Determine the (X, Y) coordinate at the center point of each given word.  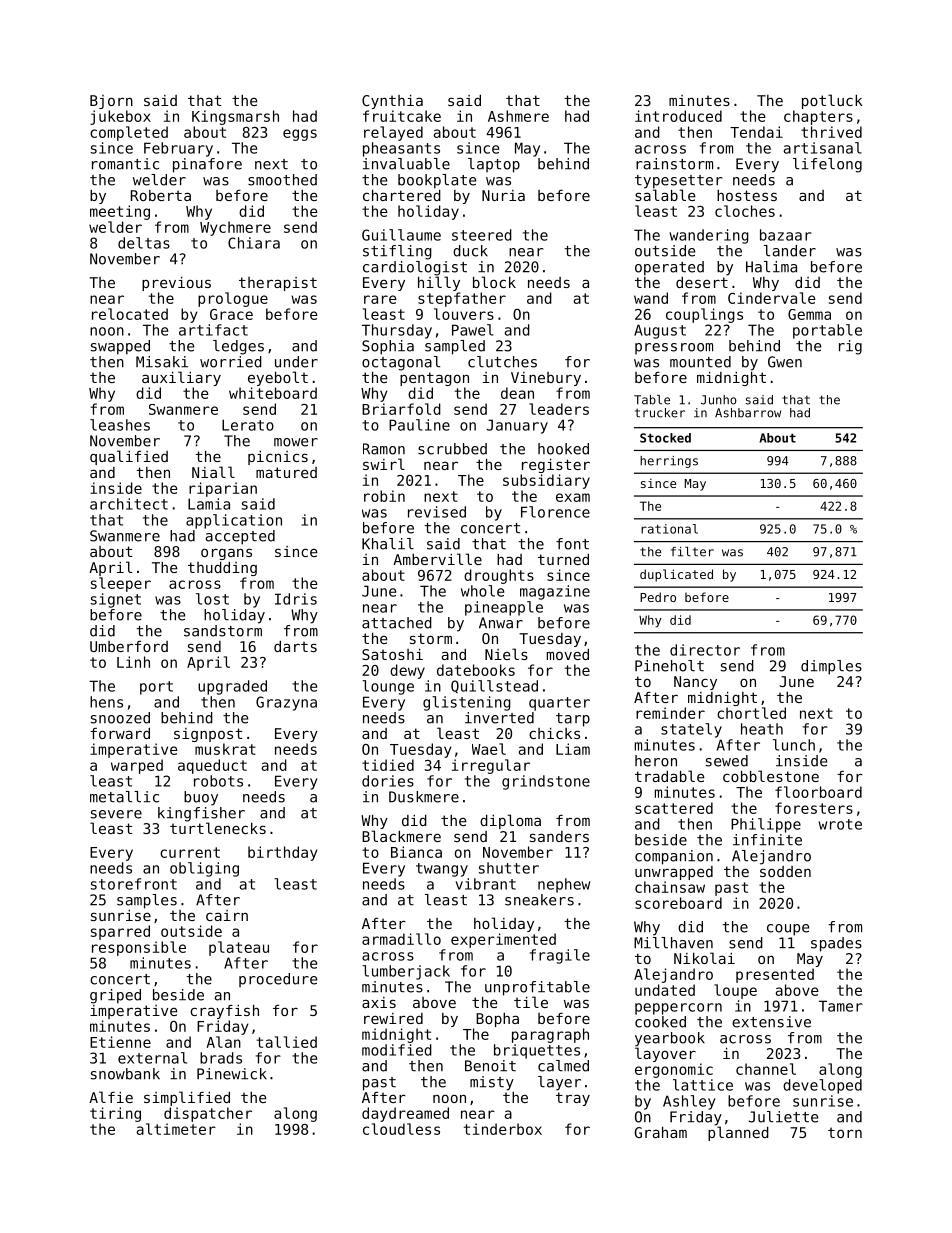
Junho (719, 400)
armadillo (401, 939)
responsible (139, 948)
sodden (785, 871)
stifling (397, 252)
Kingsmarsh (235, 117)
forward (120, 733)
